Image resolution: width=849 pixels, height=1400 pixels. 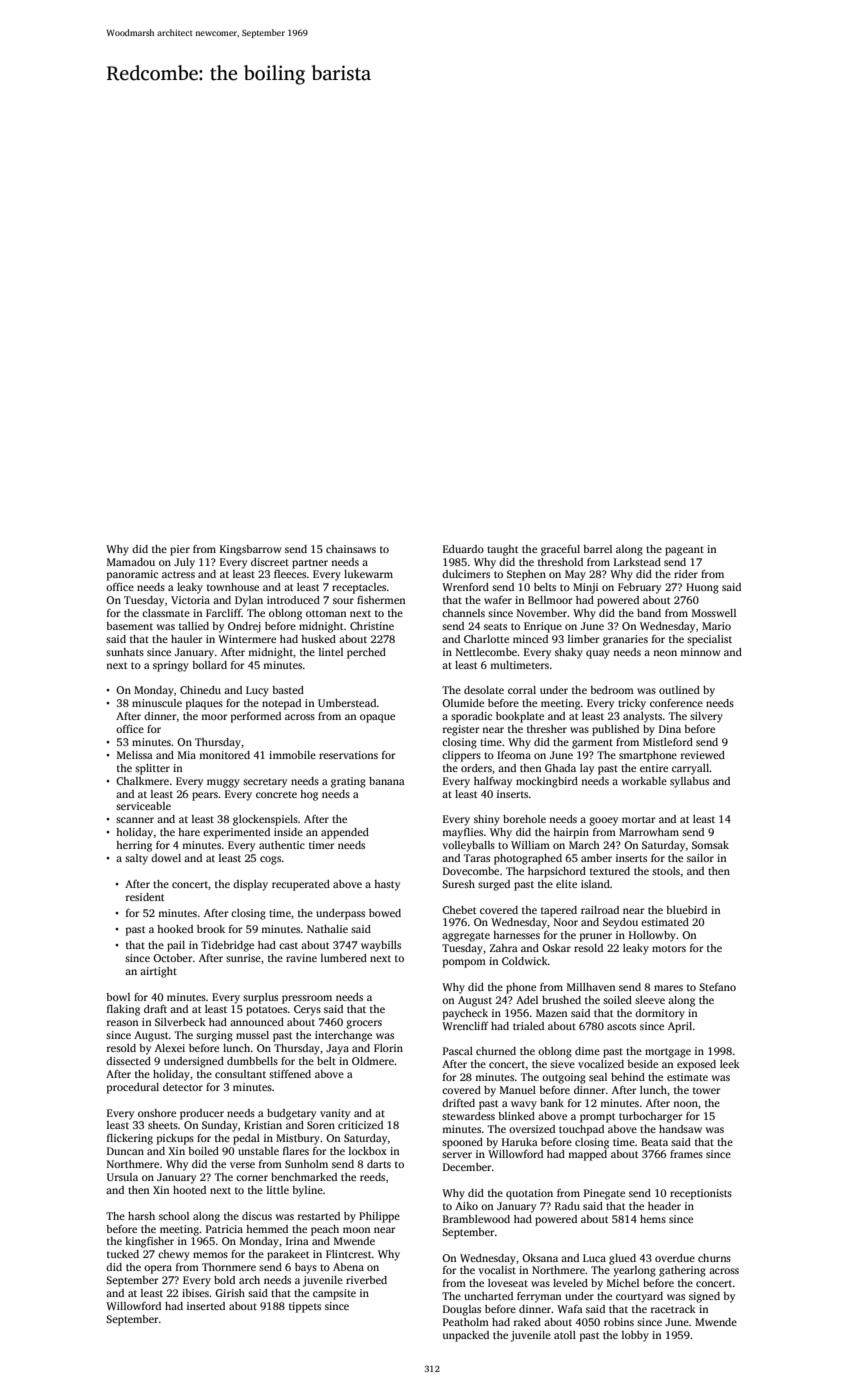 I want to click on hairpin, so click(x=571, y=833).
